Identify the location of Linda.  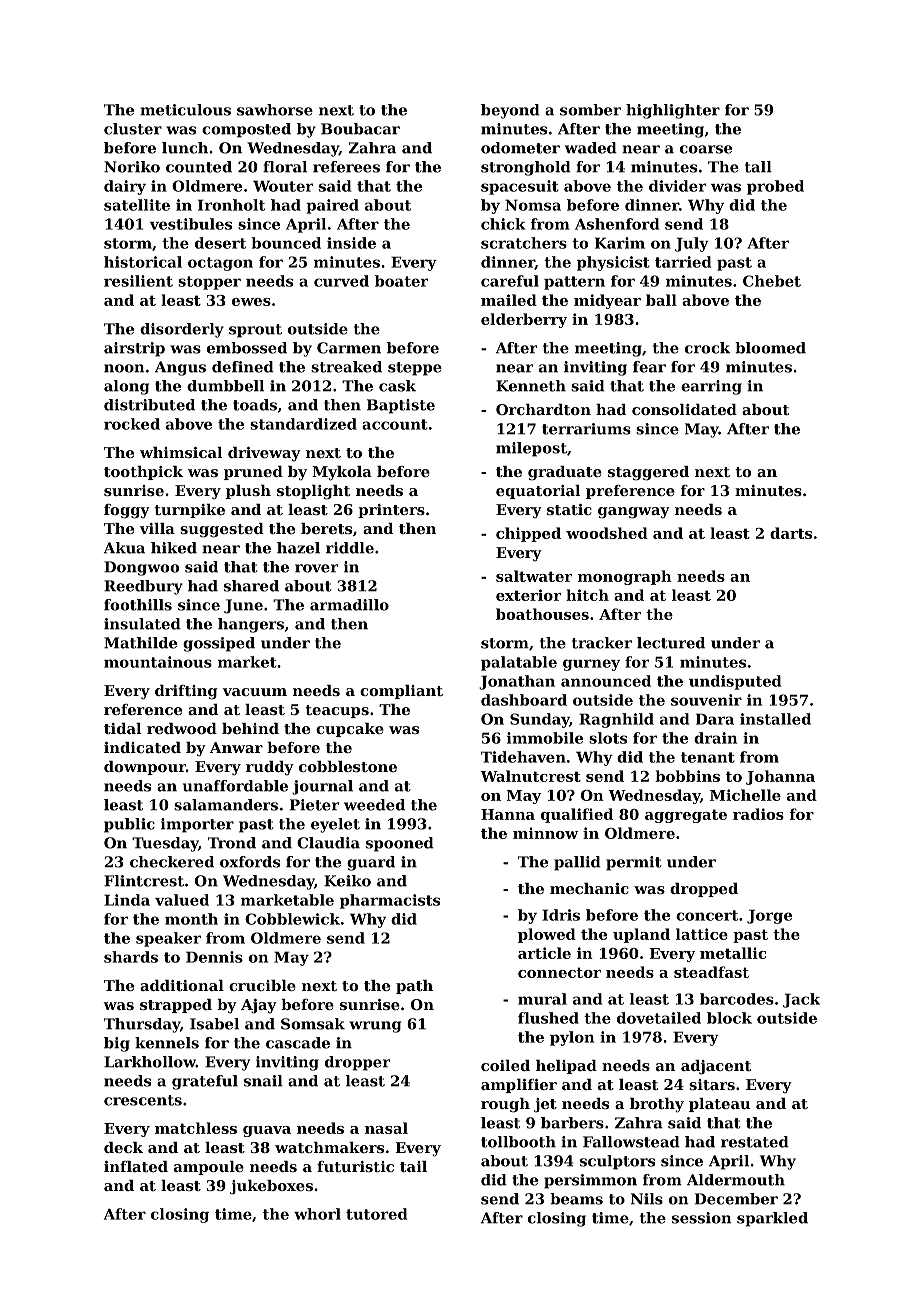
(127, 900).
